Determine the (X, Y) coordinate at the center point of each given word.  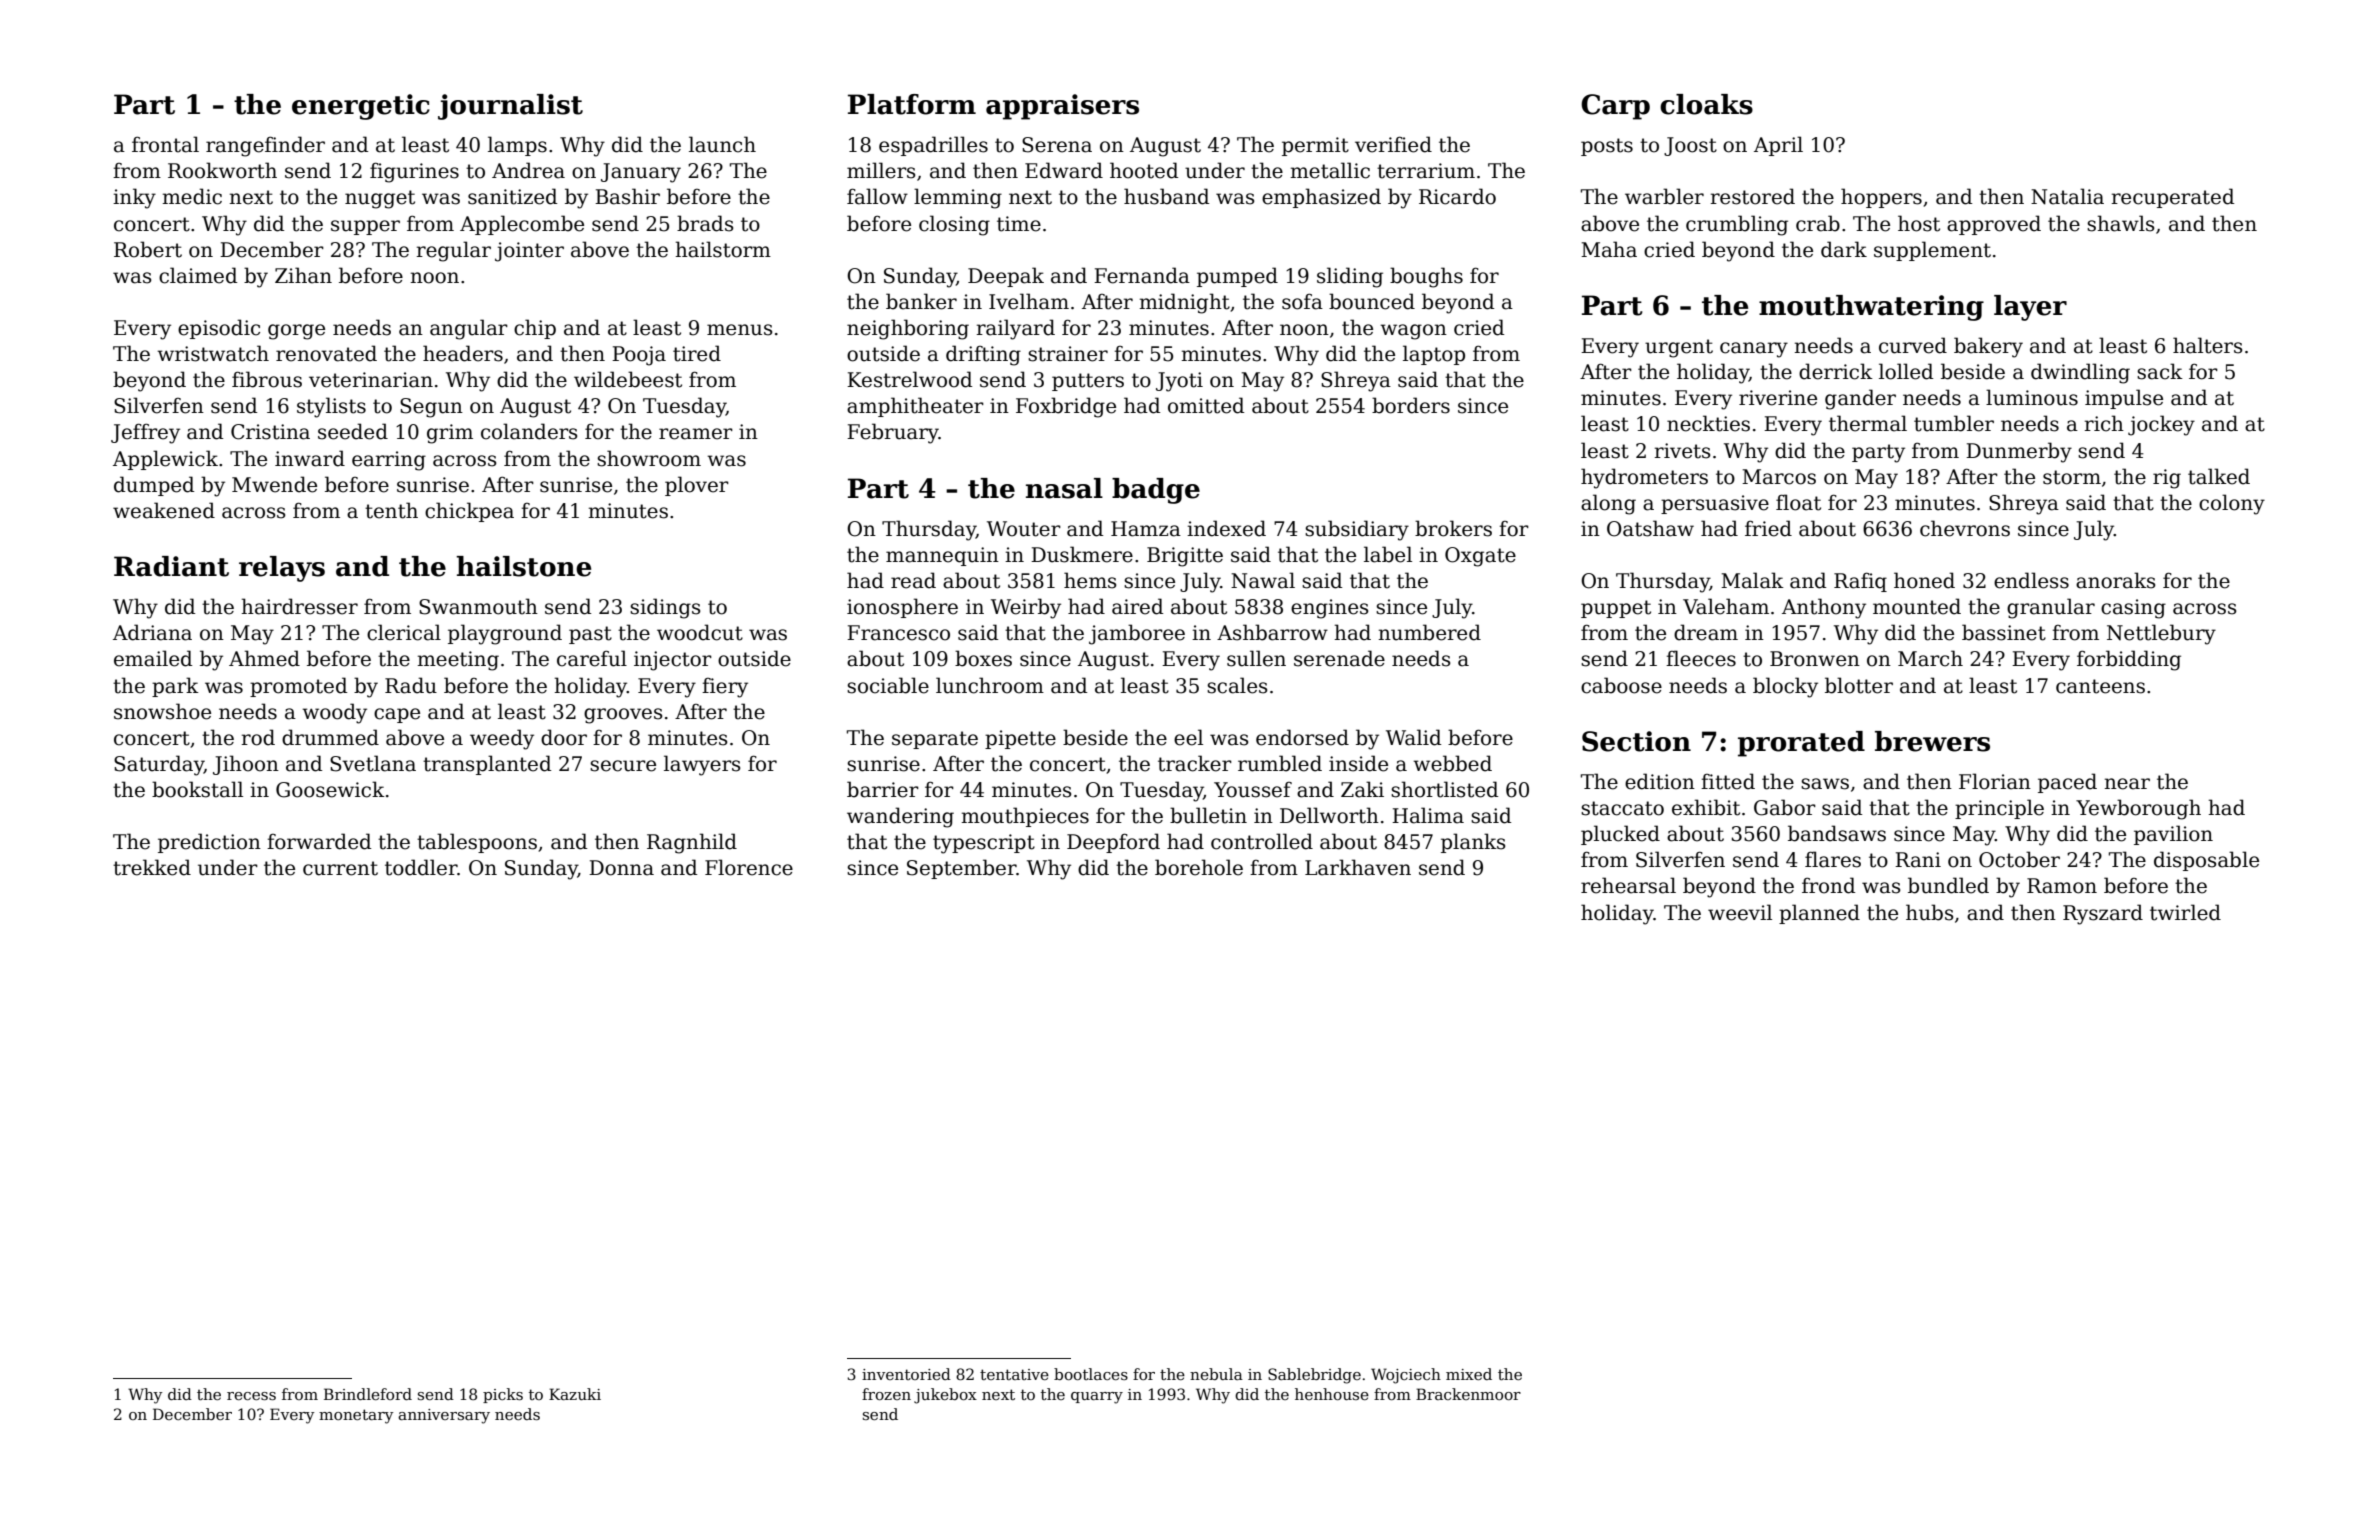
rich (2104, 423)
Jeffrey (145, 433)
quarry (1097, 1398)
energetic (361, 107)
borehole (1199, 867)
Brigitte (1185, 557)
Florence (749, 867)
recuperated (2172, 198)
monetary (356, 1416)
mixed (1469, 1374)
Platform (912, 104)
